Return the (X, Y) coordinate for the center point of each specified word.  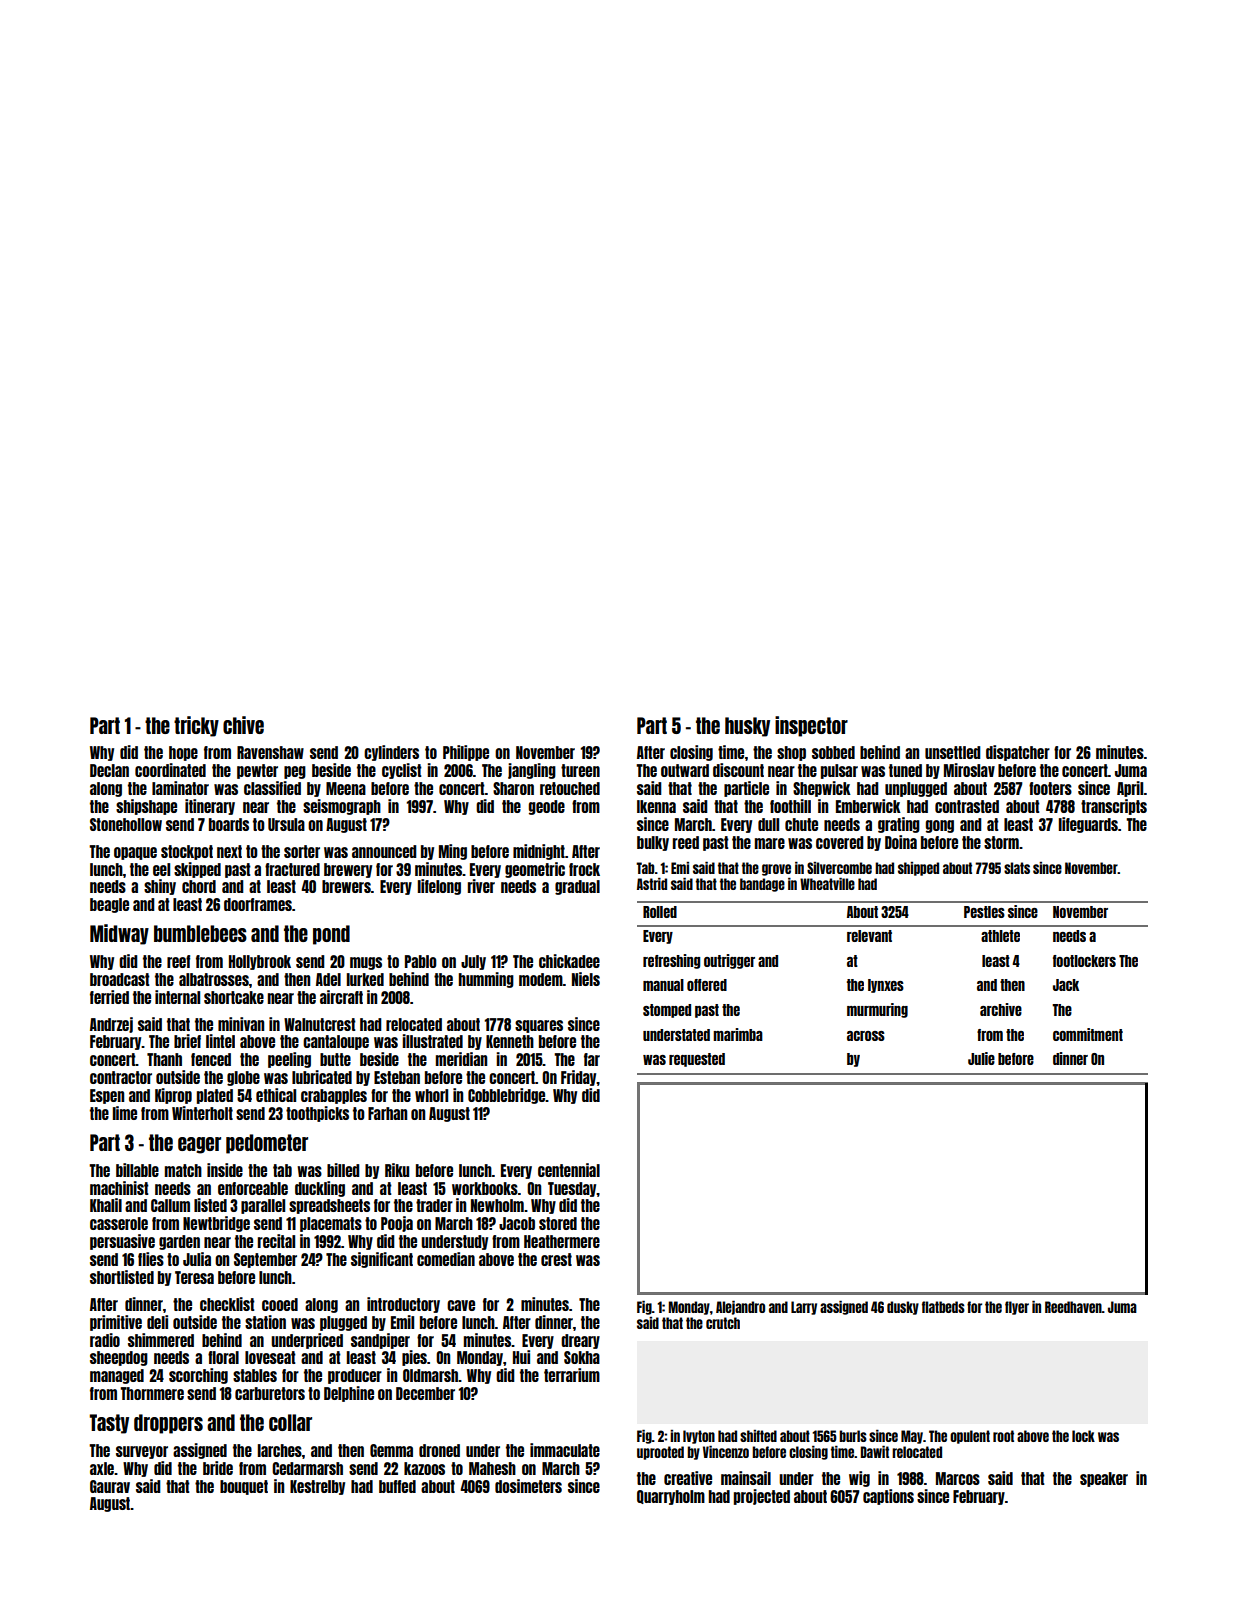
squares (539, 1026)
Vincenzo (726, 1451)
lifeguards (1088, 825)
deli (157, 1322)
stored (558, 1223)
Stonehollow (126, 824)
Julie (981, 1058)
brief (187, 1041)
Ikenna (656, 806)
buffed (397, 1486)
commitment (1088, 1034)
